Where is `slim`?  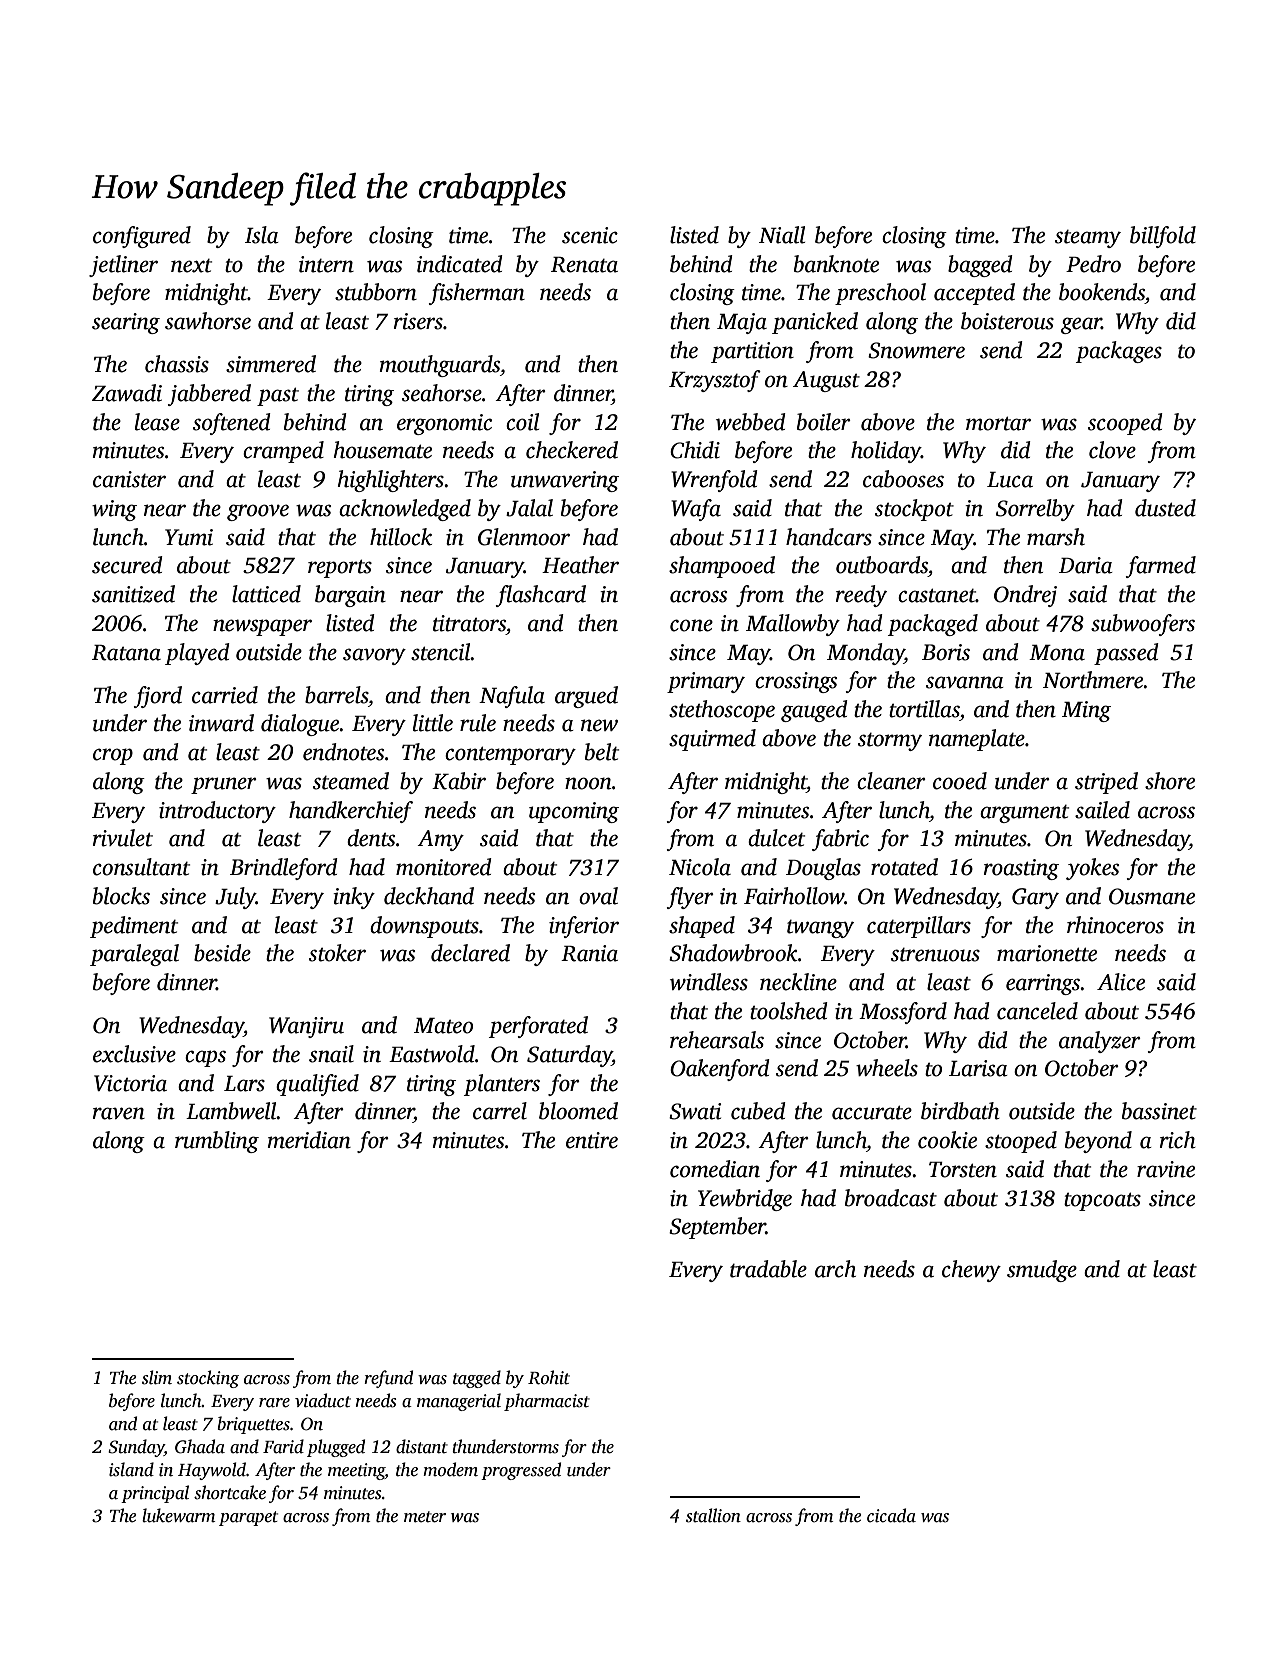
slim is located at coordinates (157, 1377).
